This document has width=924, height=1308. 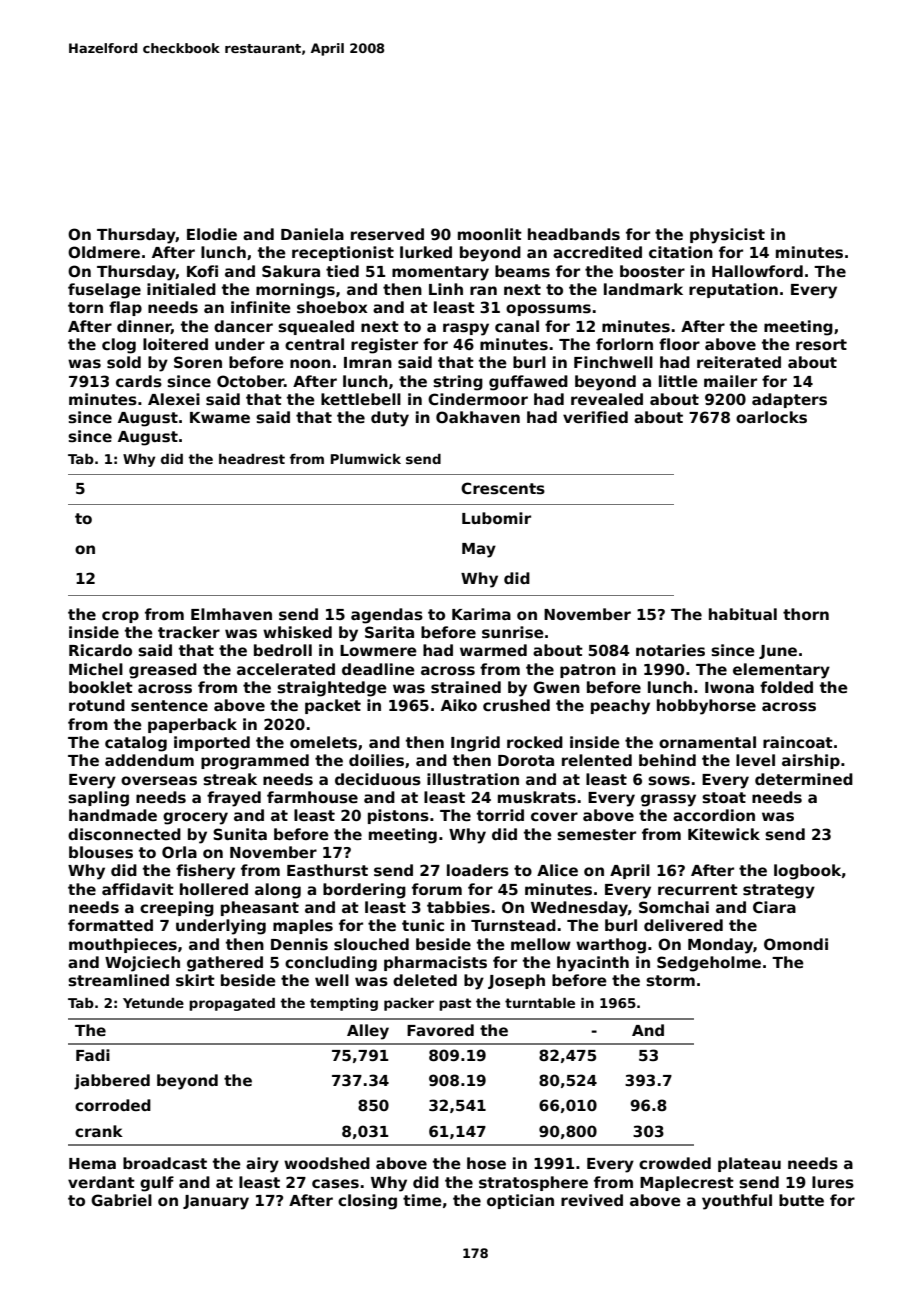 What do you see at coordinates (737, 1202) in the document?
I see `youthful` at bounding box center [737, 1202].
